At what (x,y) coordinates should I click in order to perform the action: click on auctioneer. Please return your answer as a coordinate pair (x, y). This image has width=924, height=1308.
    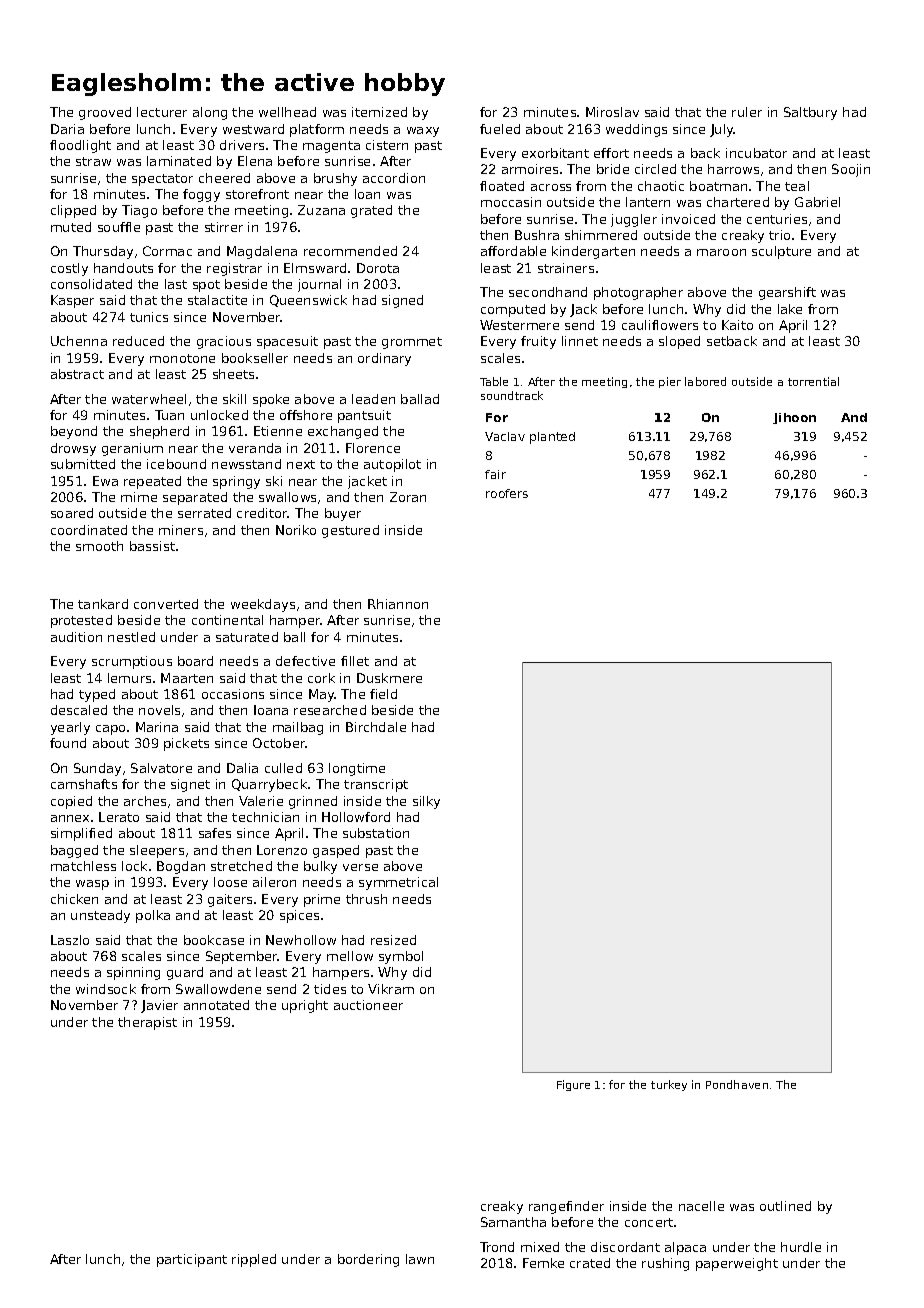
    Looking at the image, I should click on (368, 1005).
